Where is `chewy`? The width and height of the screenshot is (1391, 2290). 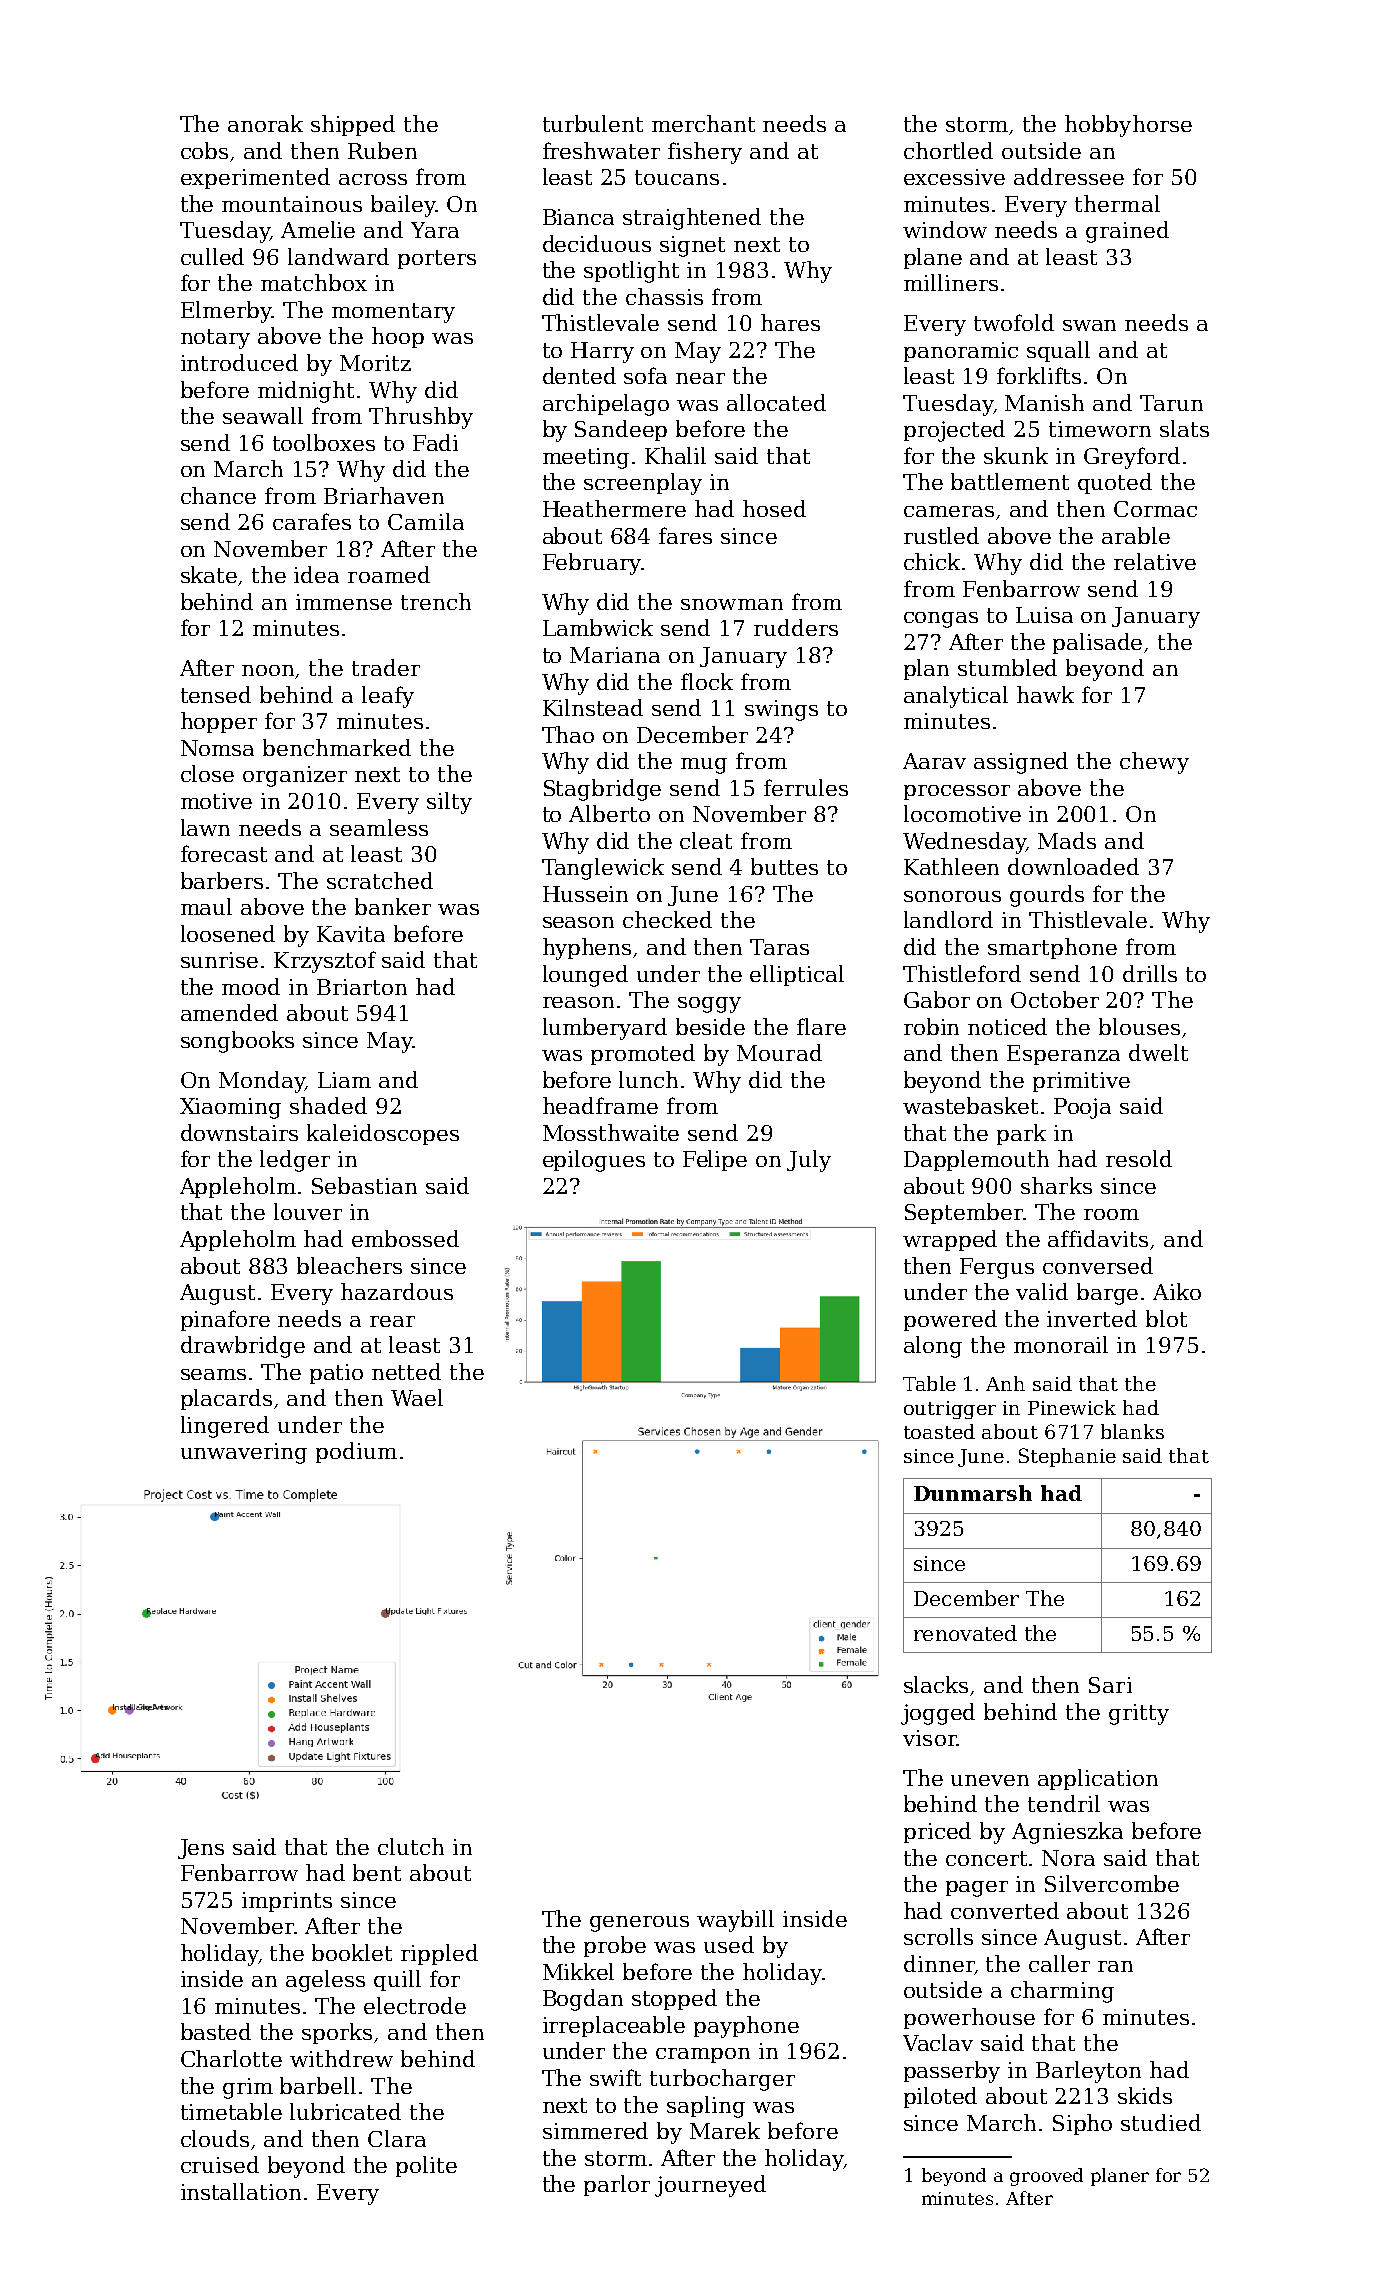
chewy is located at coordinates (1154, 763).
